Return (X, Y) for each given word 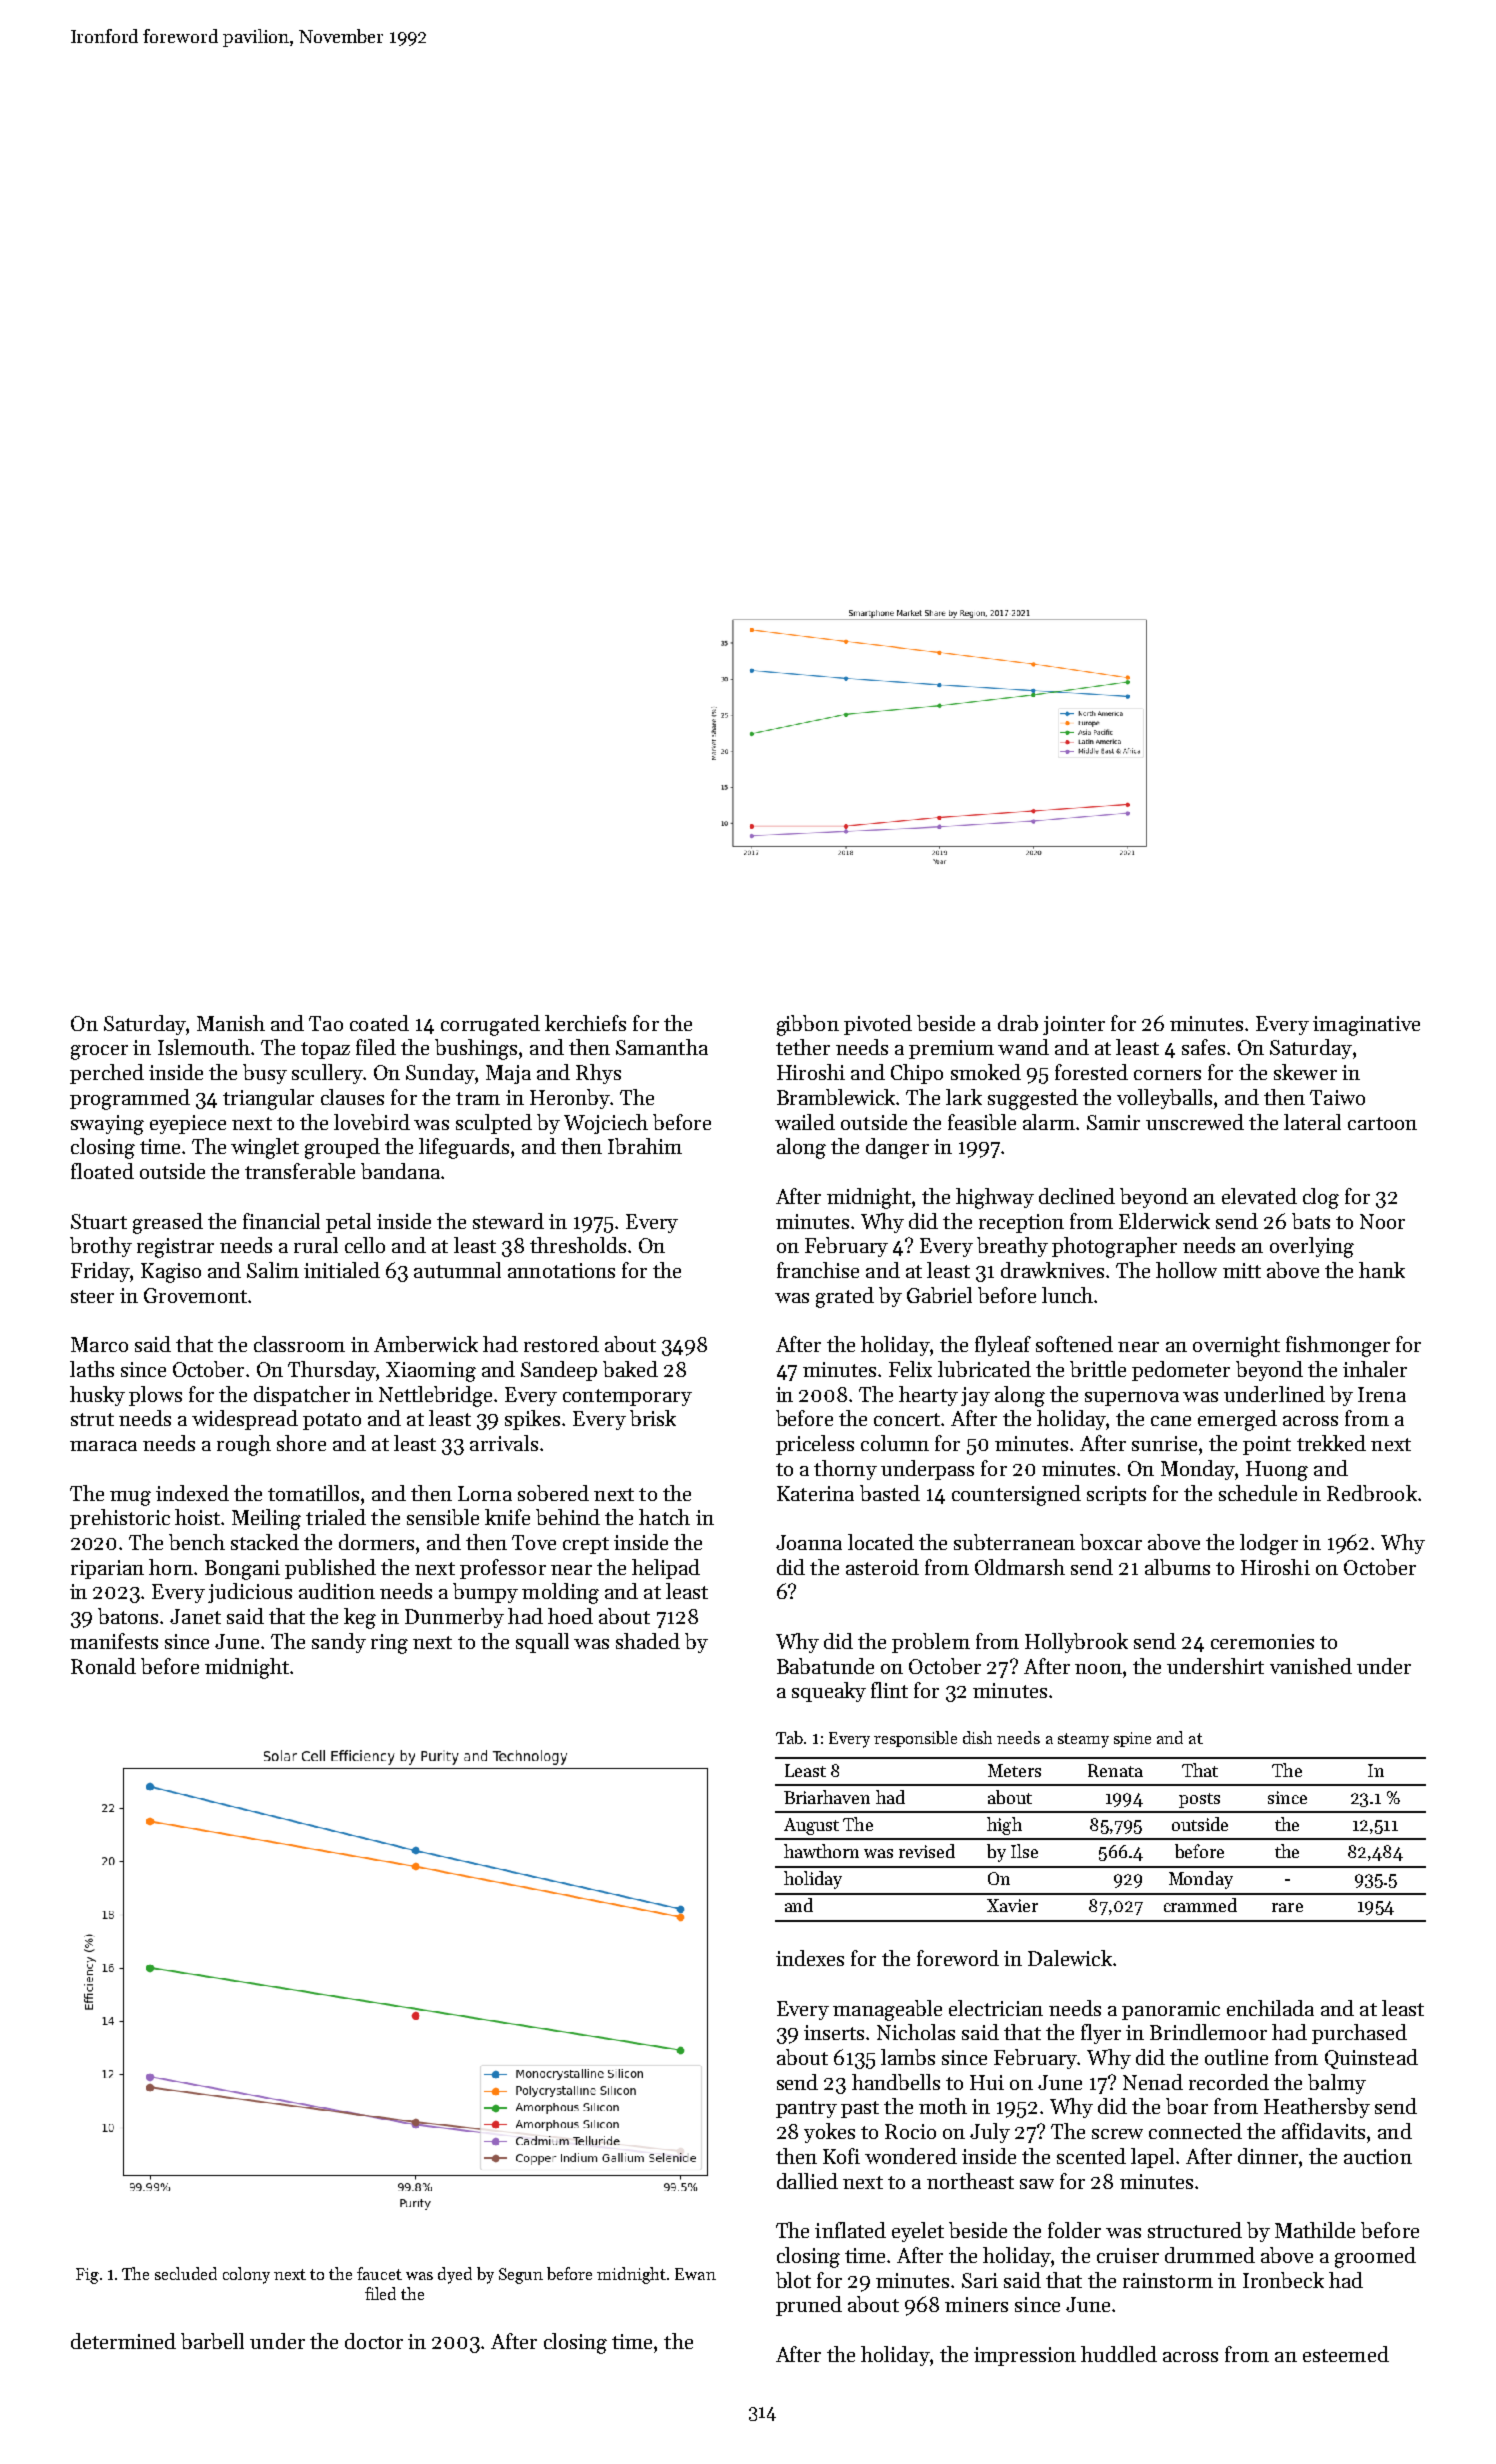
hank (1382, 1270)
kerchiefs (585, 1023)
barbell (212, 2341)
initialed (342, 1270)
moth (943, 2106)
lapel (1152, 2158)
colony (246, 2275)
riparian (107, 1569)
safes (1203, 1047)
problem (931, 1643)
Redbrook (1372, 1493)
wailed (805, 1122)
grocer (99, 1052)
